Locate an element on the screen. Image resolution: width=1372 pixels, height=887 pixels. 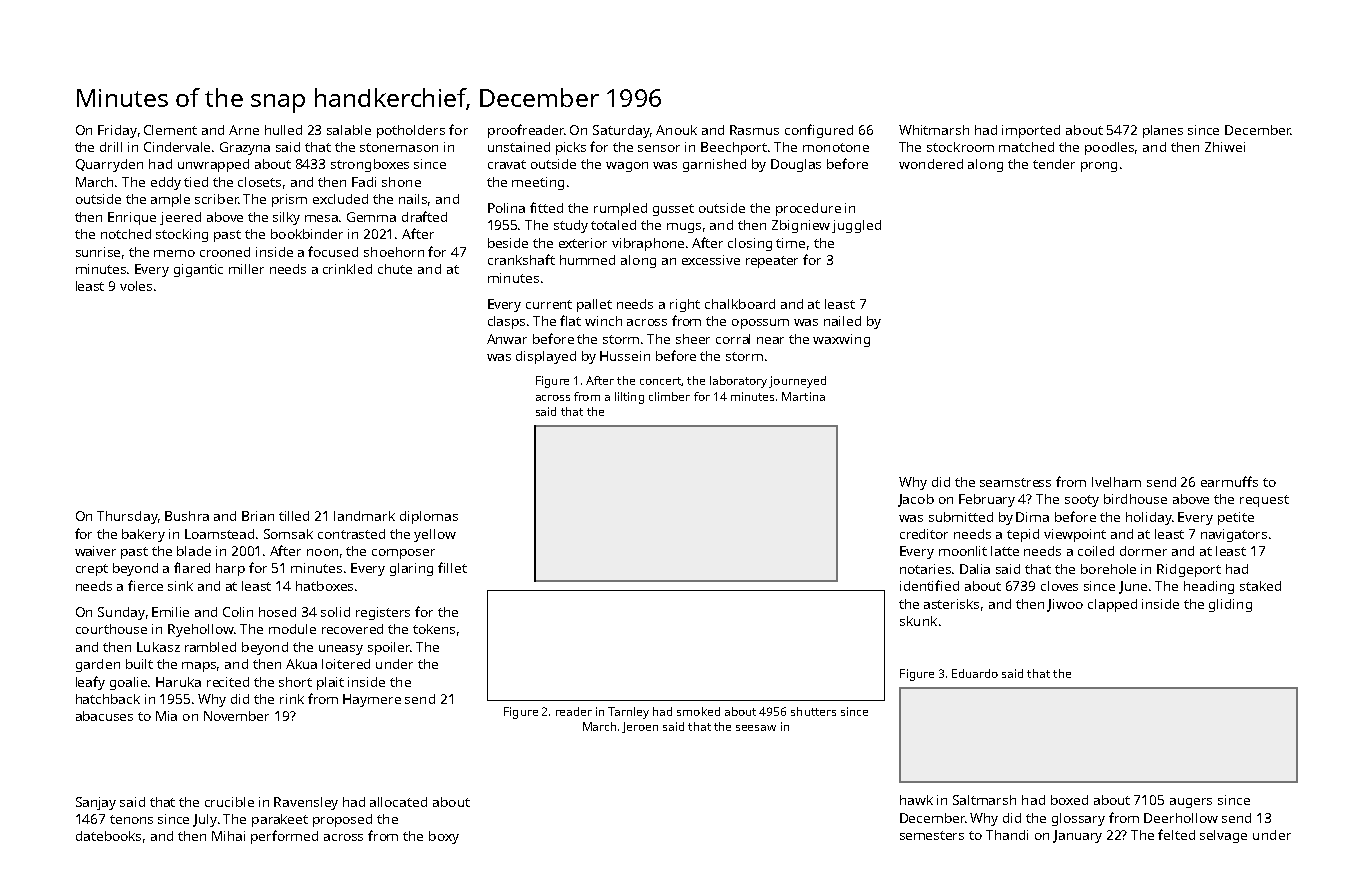
heading is located at coordinates (1209, 587).
